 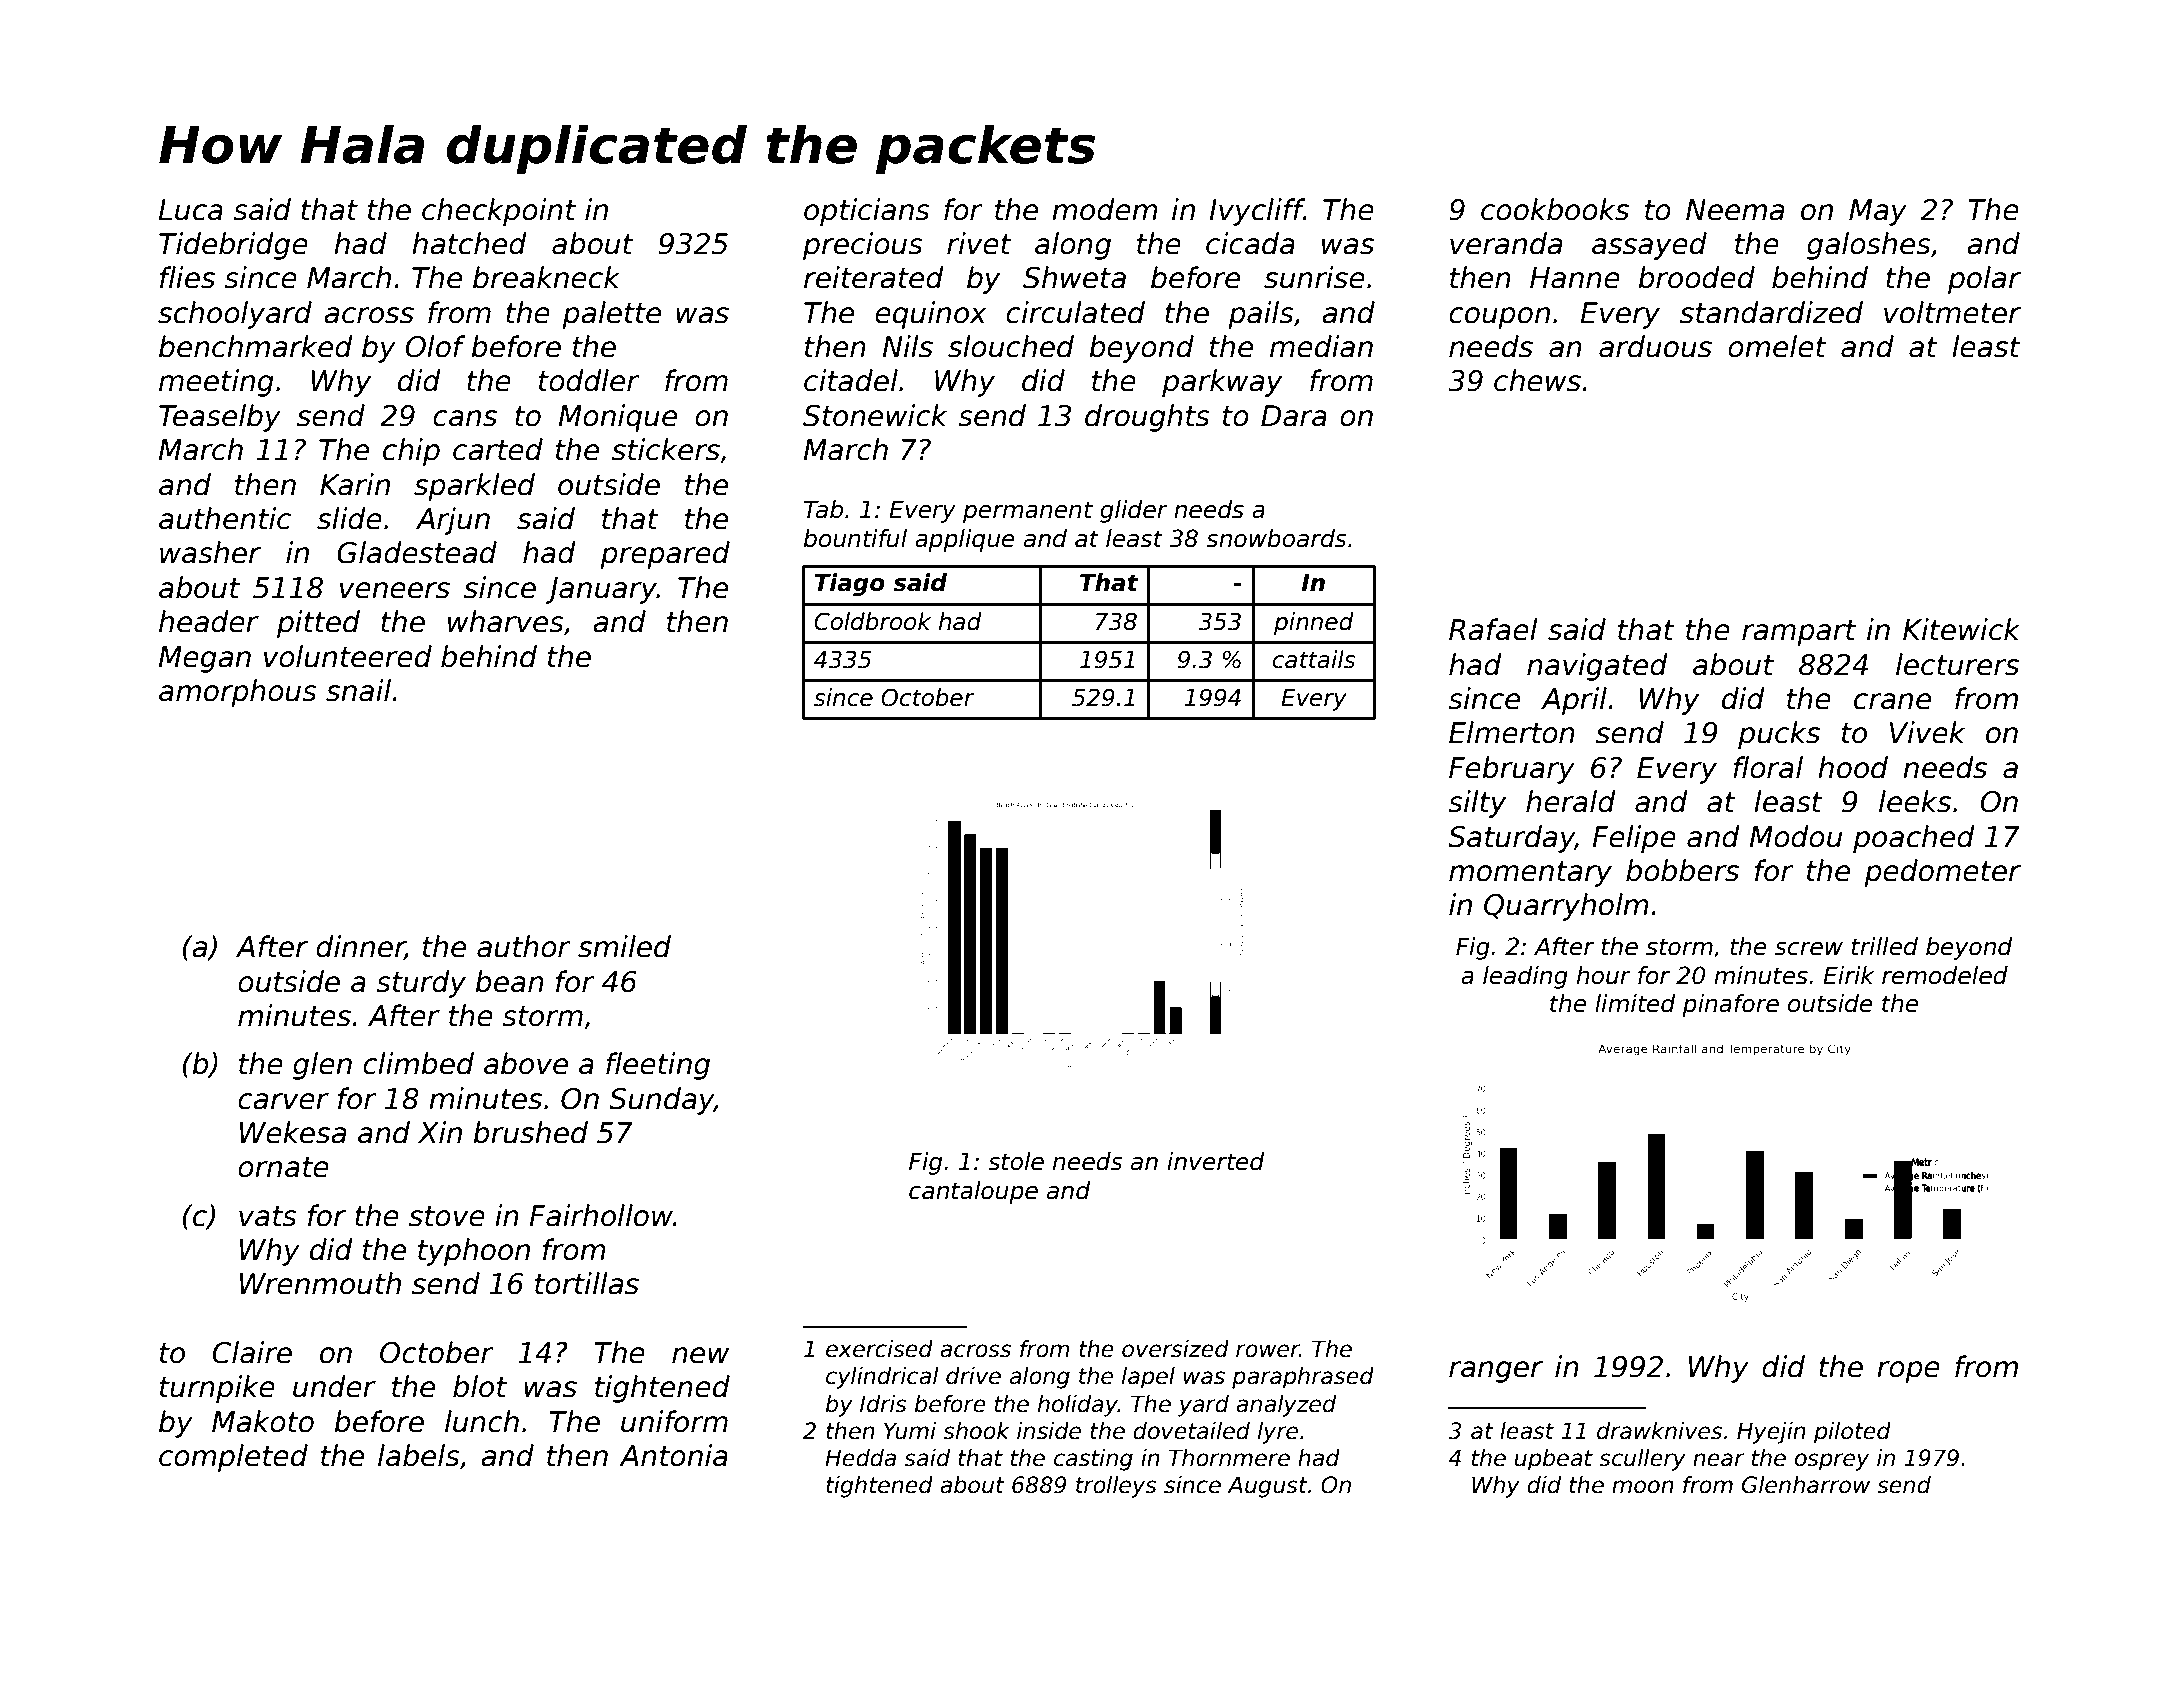 What do you see at coordinates (855, 538) in the image?
I see `bountiful` at bounding box center [855, 538].
